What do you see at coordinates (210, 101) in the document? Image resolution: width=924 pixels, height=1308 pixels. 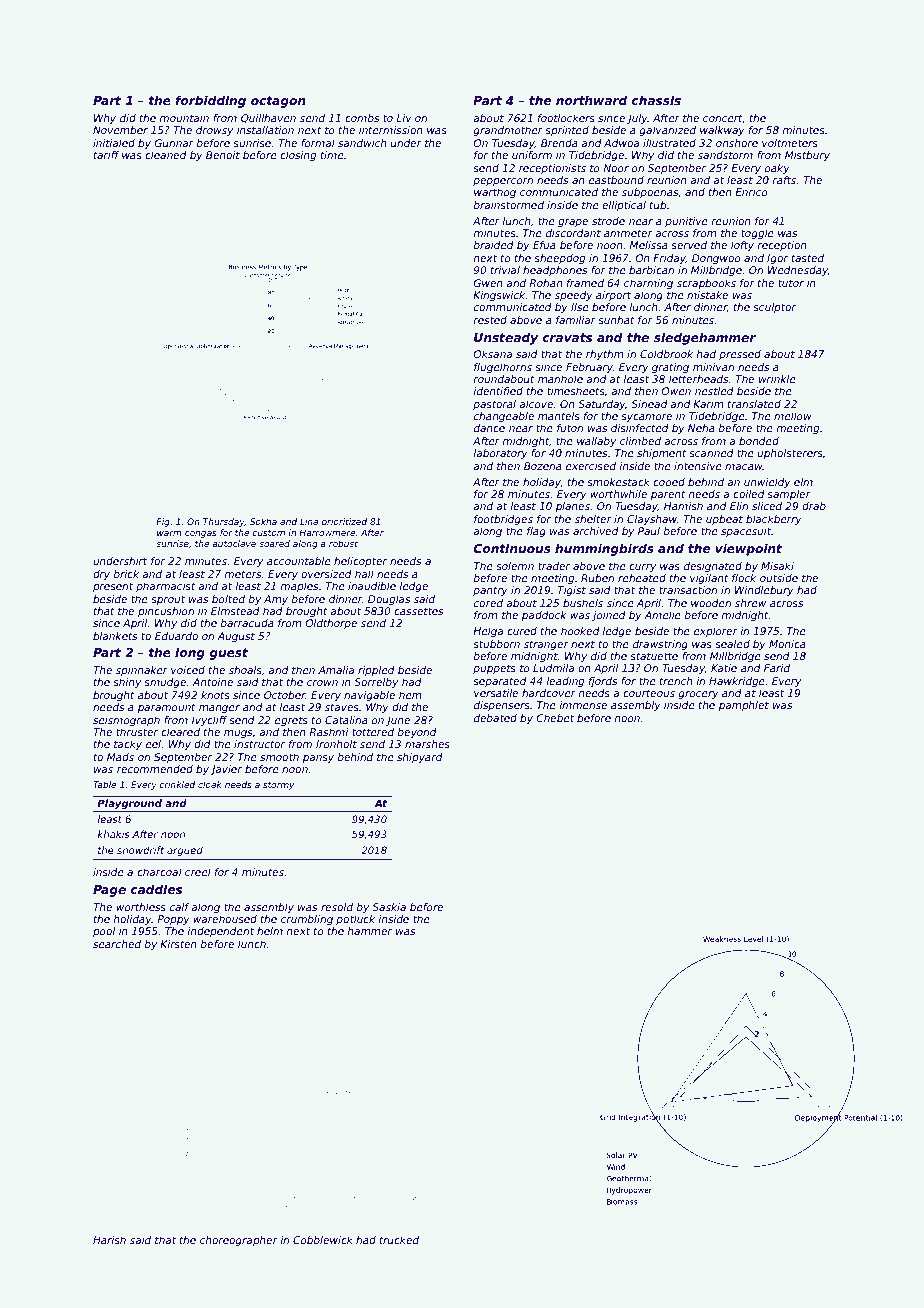 I see `forbidding` at bounding box center [210, 101].
